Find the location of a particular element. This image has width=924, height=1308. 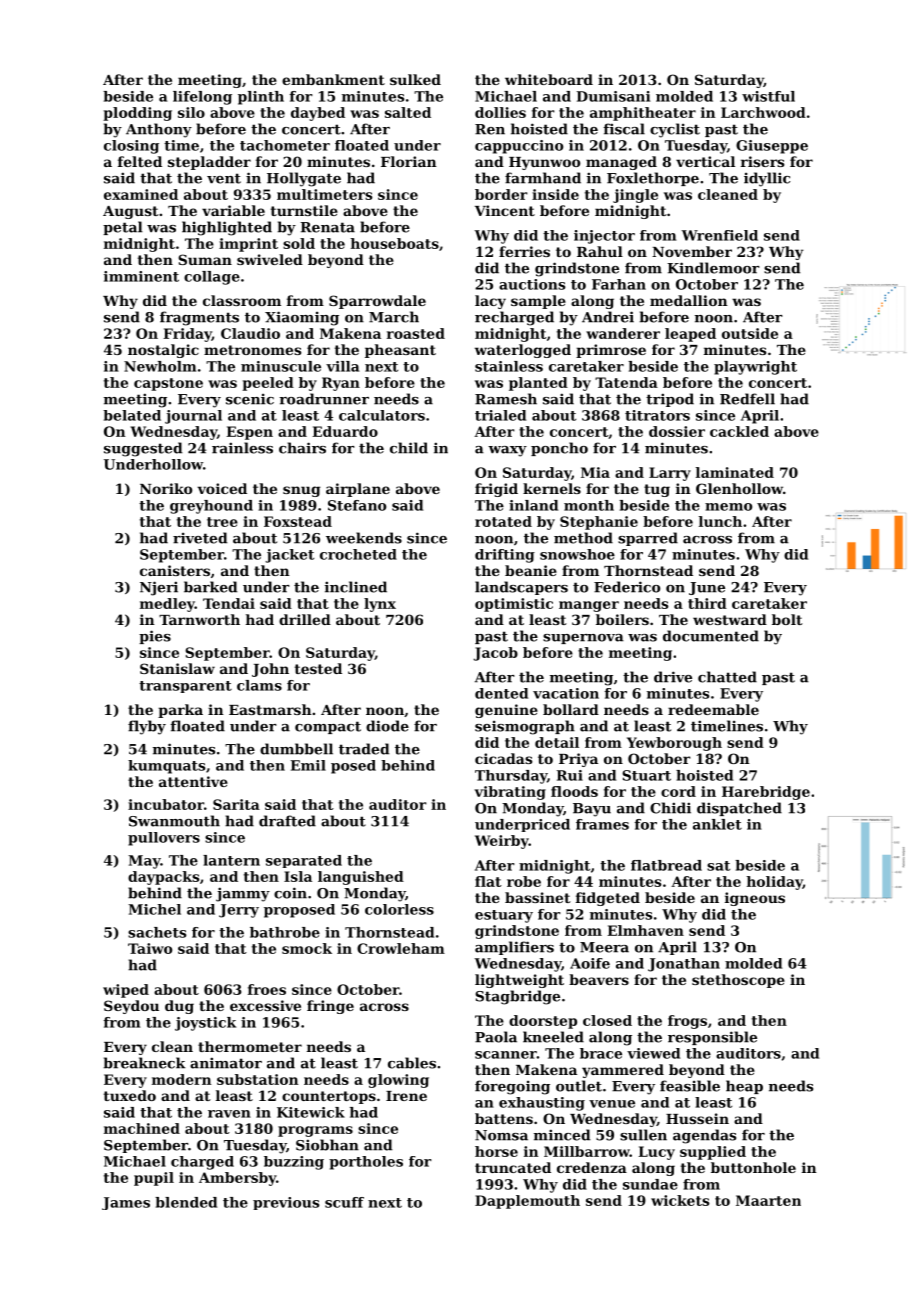

Dumisani is located at coordinates (613, 96).
